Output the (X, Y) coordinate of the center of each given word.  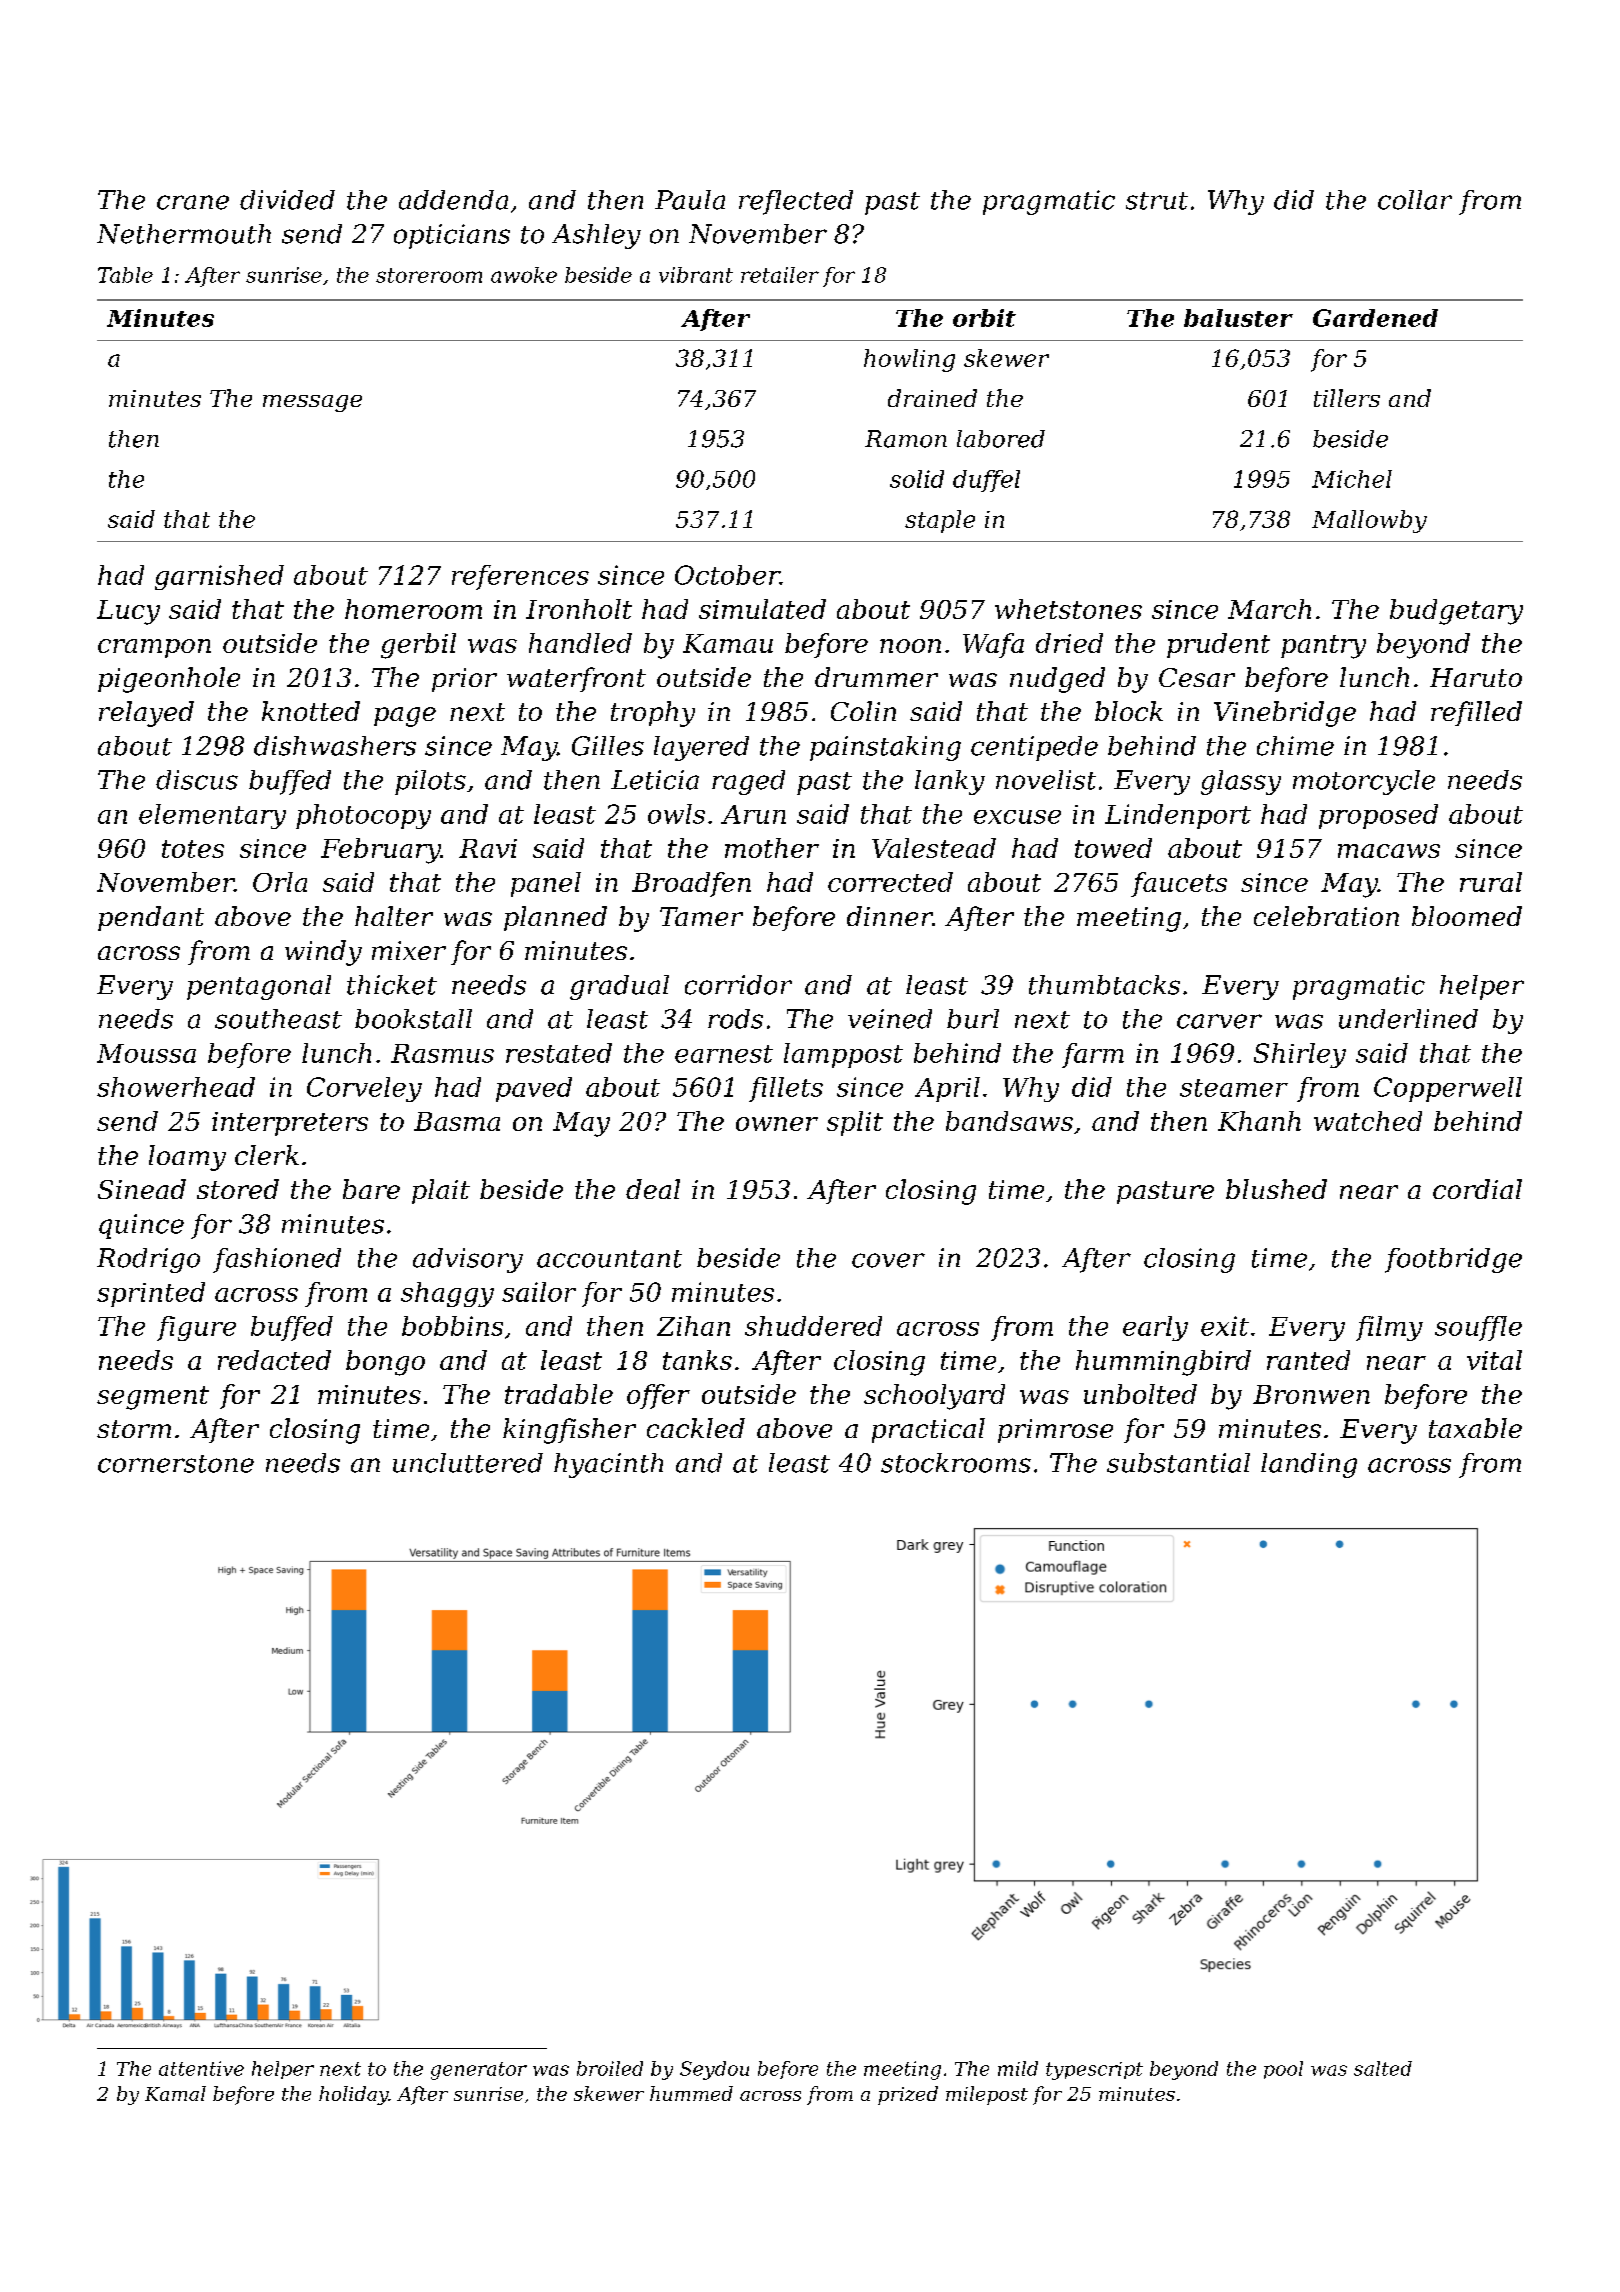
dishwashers (335, 746)
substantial (1178, 1463)
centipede (1034, 748)
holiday (354, 2095)
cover (888, 1260)
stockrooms (956, 1463)
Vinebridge (1285, 714)
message (312, 403)
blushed (1276, 1189)
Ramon (906, 439)
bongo (385, 1363)
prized (908, 2095)
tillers (1347, 398)
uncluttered (468, 1463)
